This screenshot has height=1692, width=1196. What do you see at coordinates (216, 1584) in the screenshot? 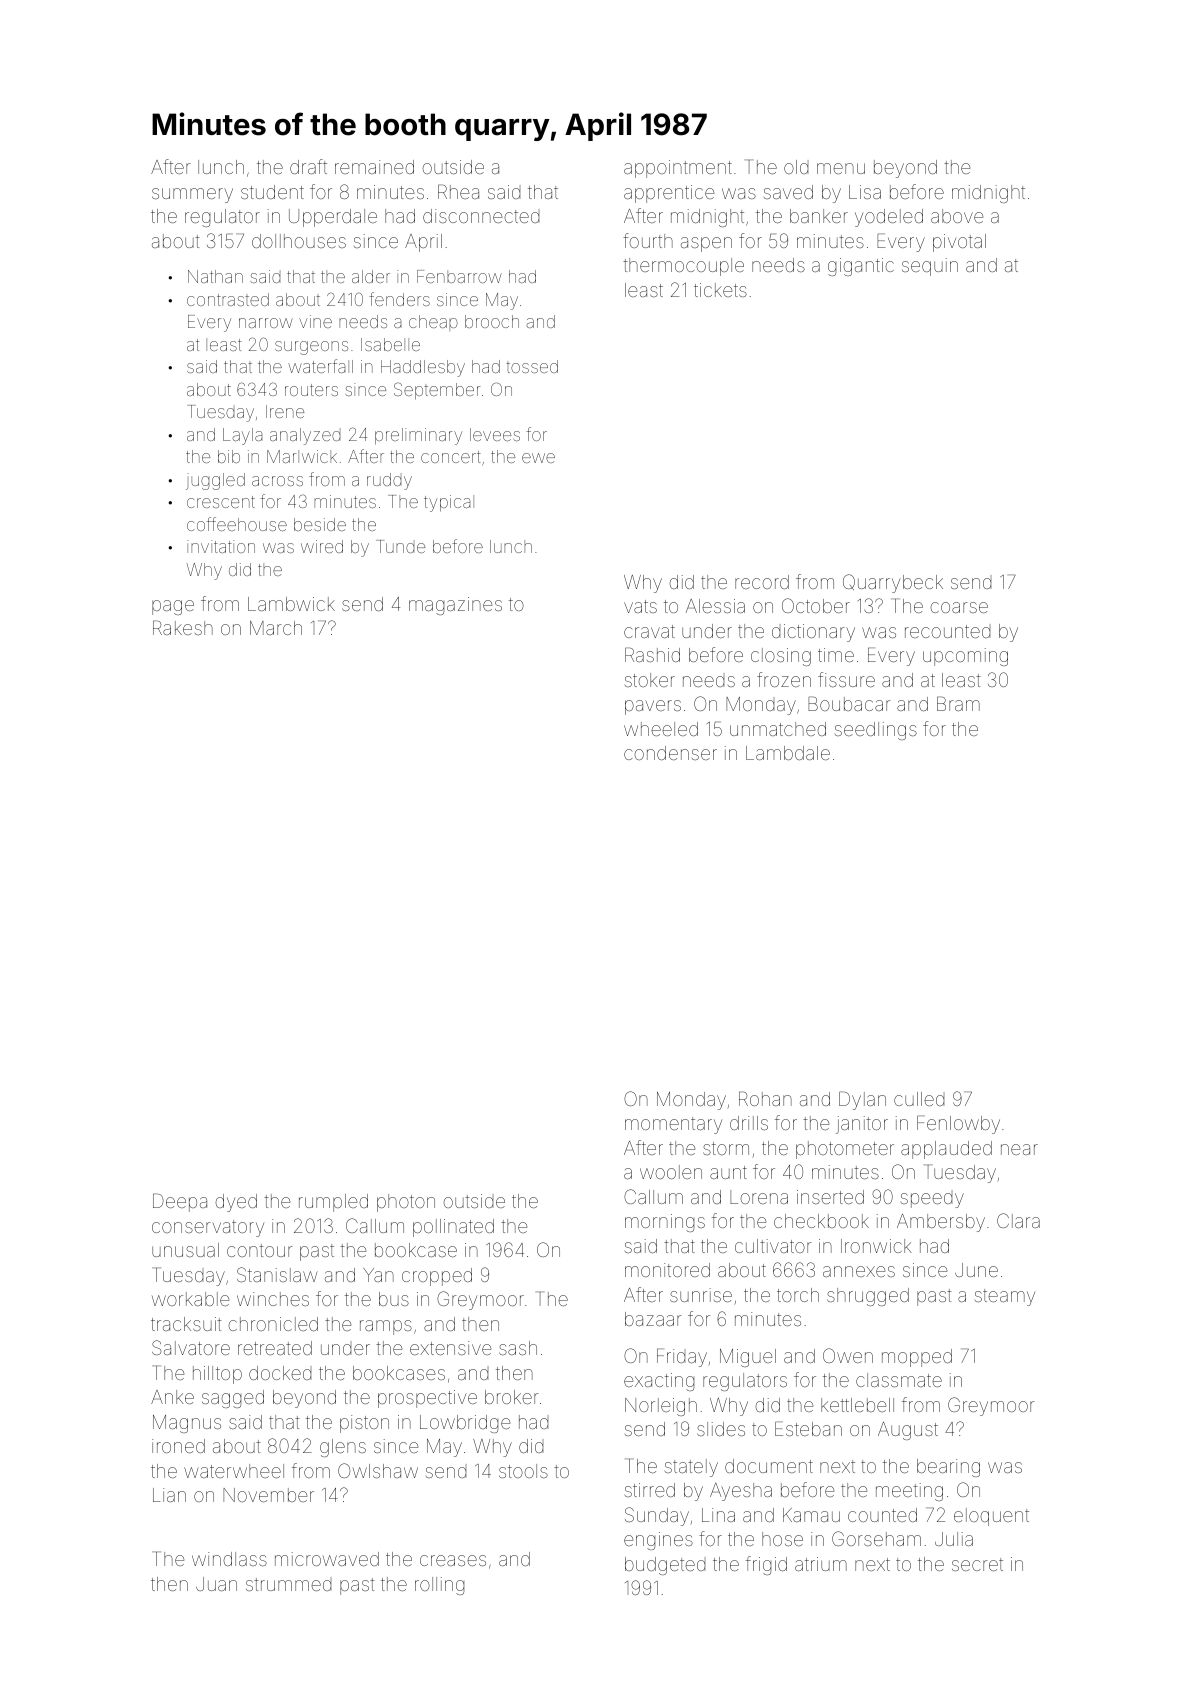
I see `Juan` at bounding box center [216, 1584].
